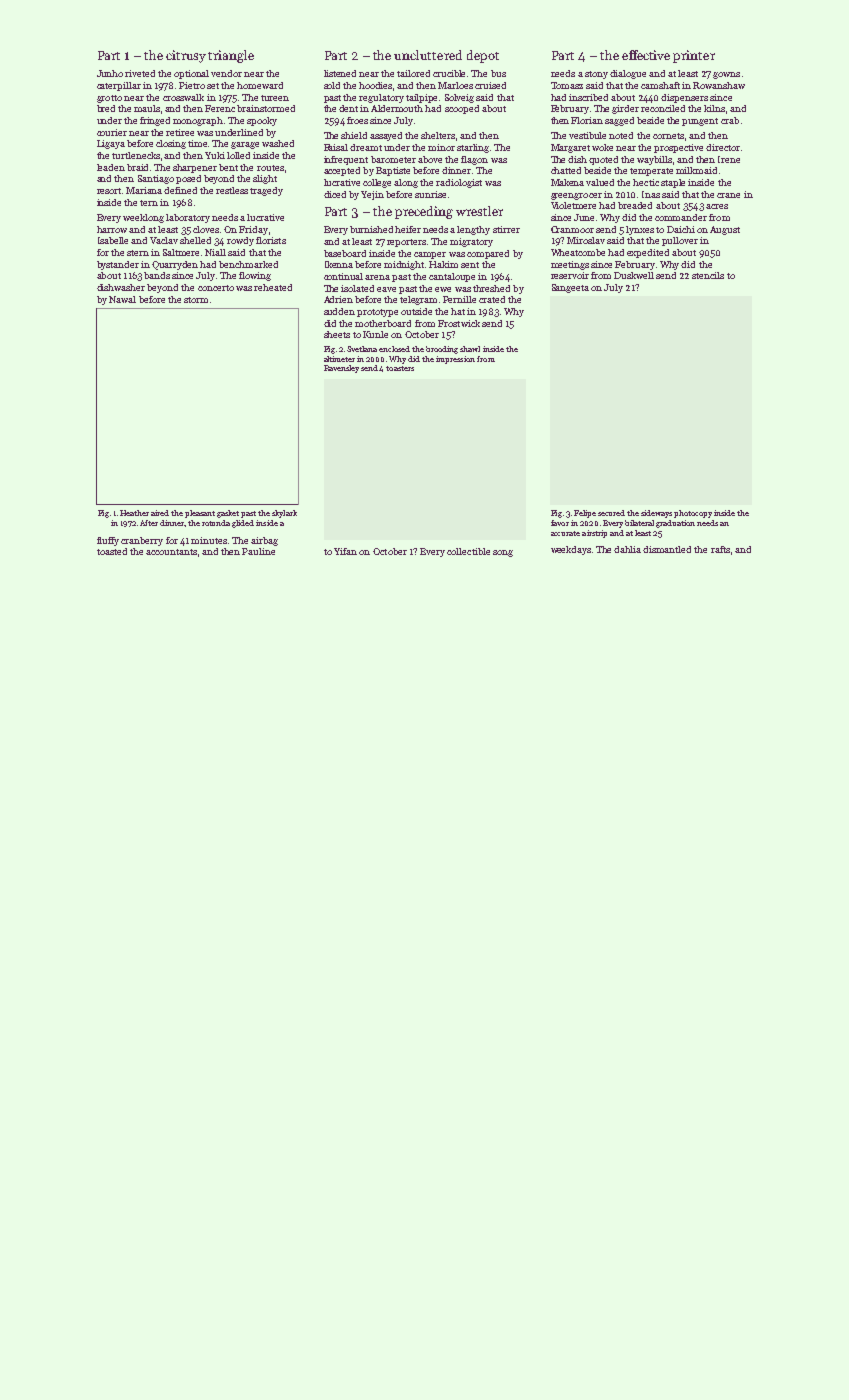 The height and width of the screenshot is (1400, 849). What do you see at coordinates (371, 229) in the screenshot?
I see `burnished` at bounding box center [371, 229].
